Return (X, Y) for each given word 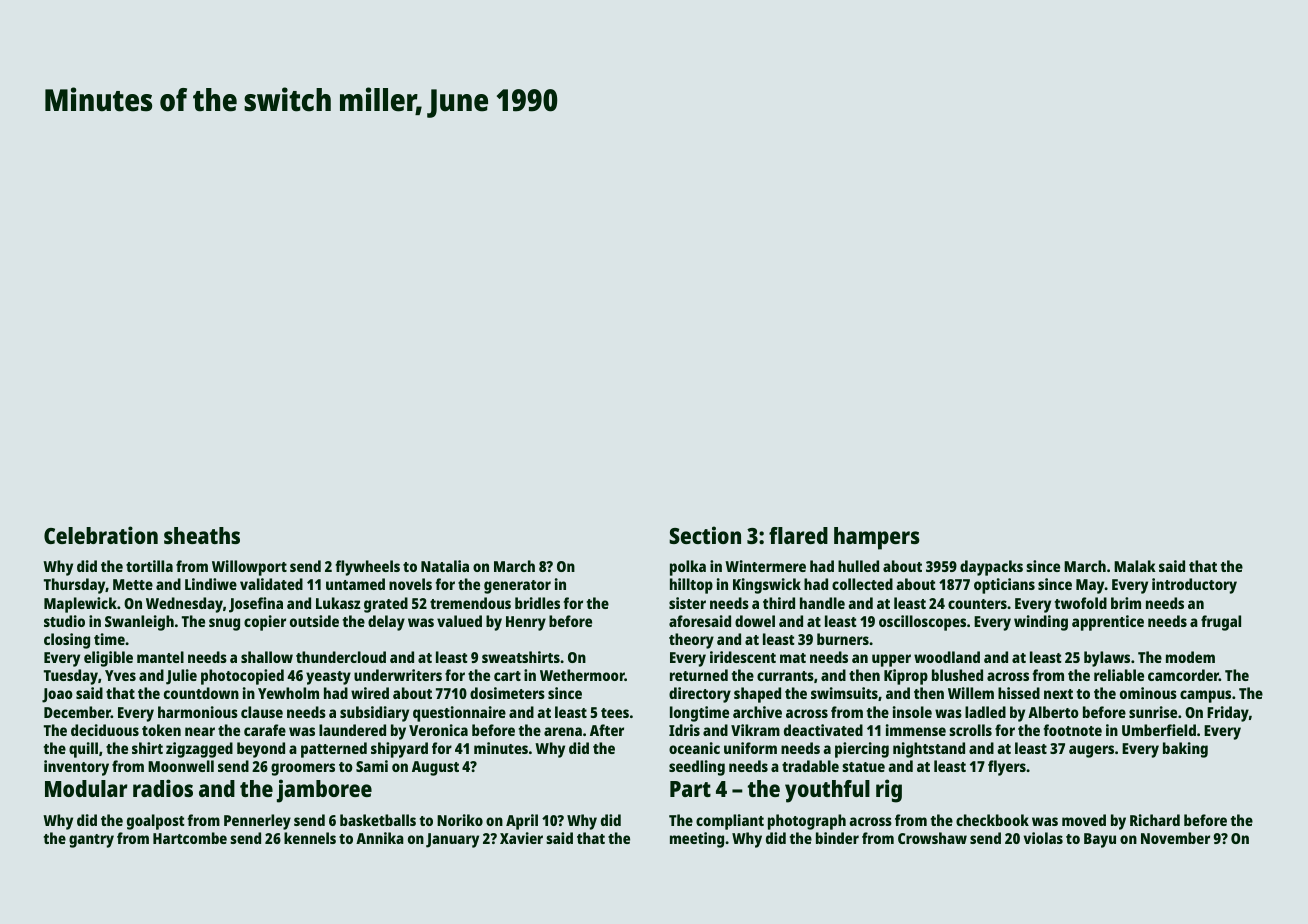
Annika (380, 838)
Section (705, 535)
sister (687, 603)
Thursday (75, 586)
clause (262, 712)
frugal (1221, 623)
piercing (862, 750)
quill (83, 750)
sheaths (202, 535)
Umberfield (1159, 730)
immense (916, 730)
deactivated (823, 730)
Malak (1135, 566)
